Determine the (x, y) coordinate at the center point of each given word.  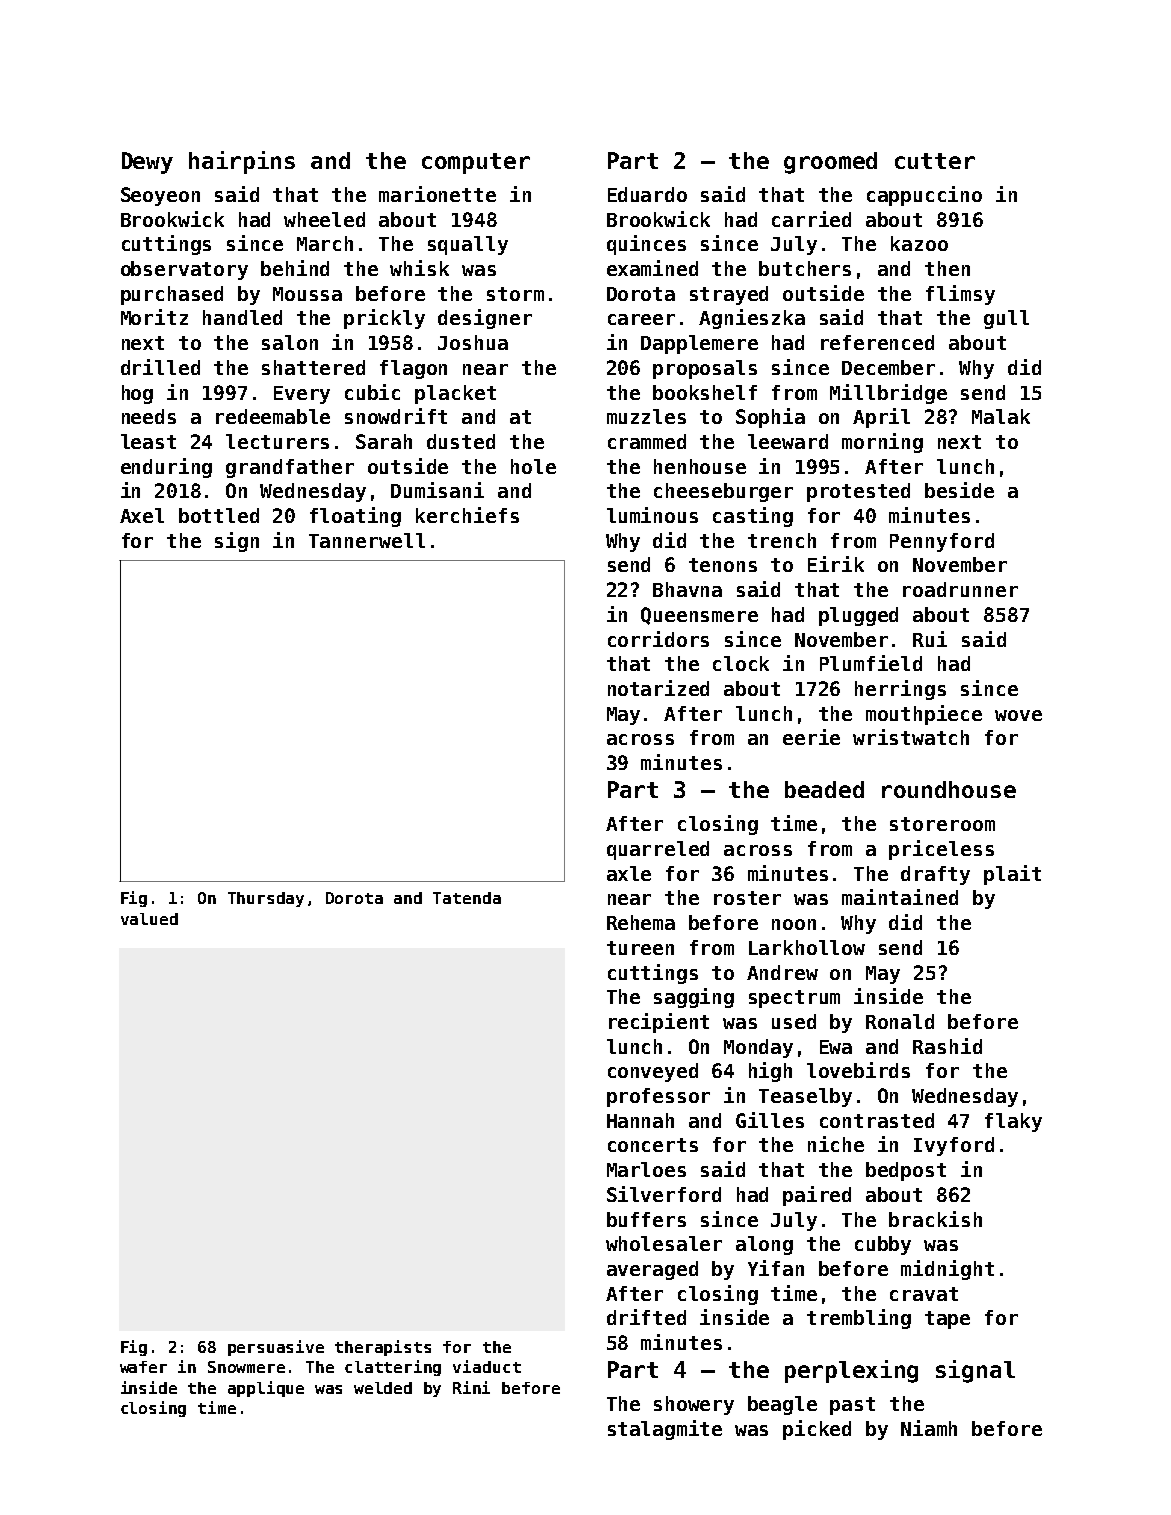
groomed (830, 163)
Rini (471, 1387)
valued (149, 919)
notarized (658, 688)
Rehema (641, 922)
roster (747, 898)
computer (476, 163)
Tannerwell (367, 540)
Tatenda (467, 898)
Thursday (266, 899)
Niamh (929, 1428)
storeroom (942, 824)
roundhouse (949, 789)
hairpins (242, 162)
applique (266, 1389)
